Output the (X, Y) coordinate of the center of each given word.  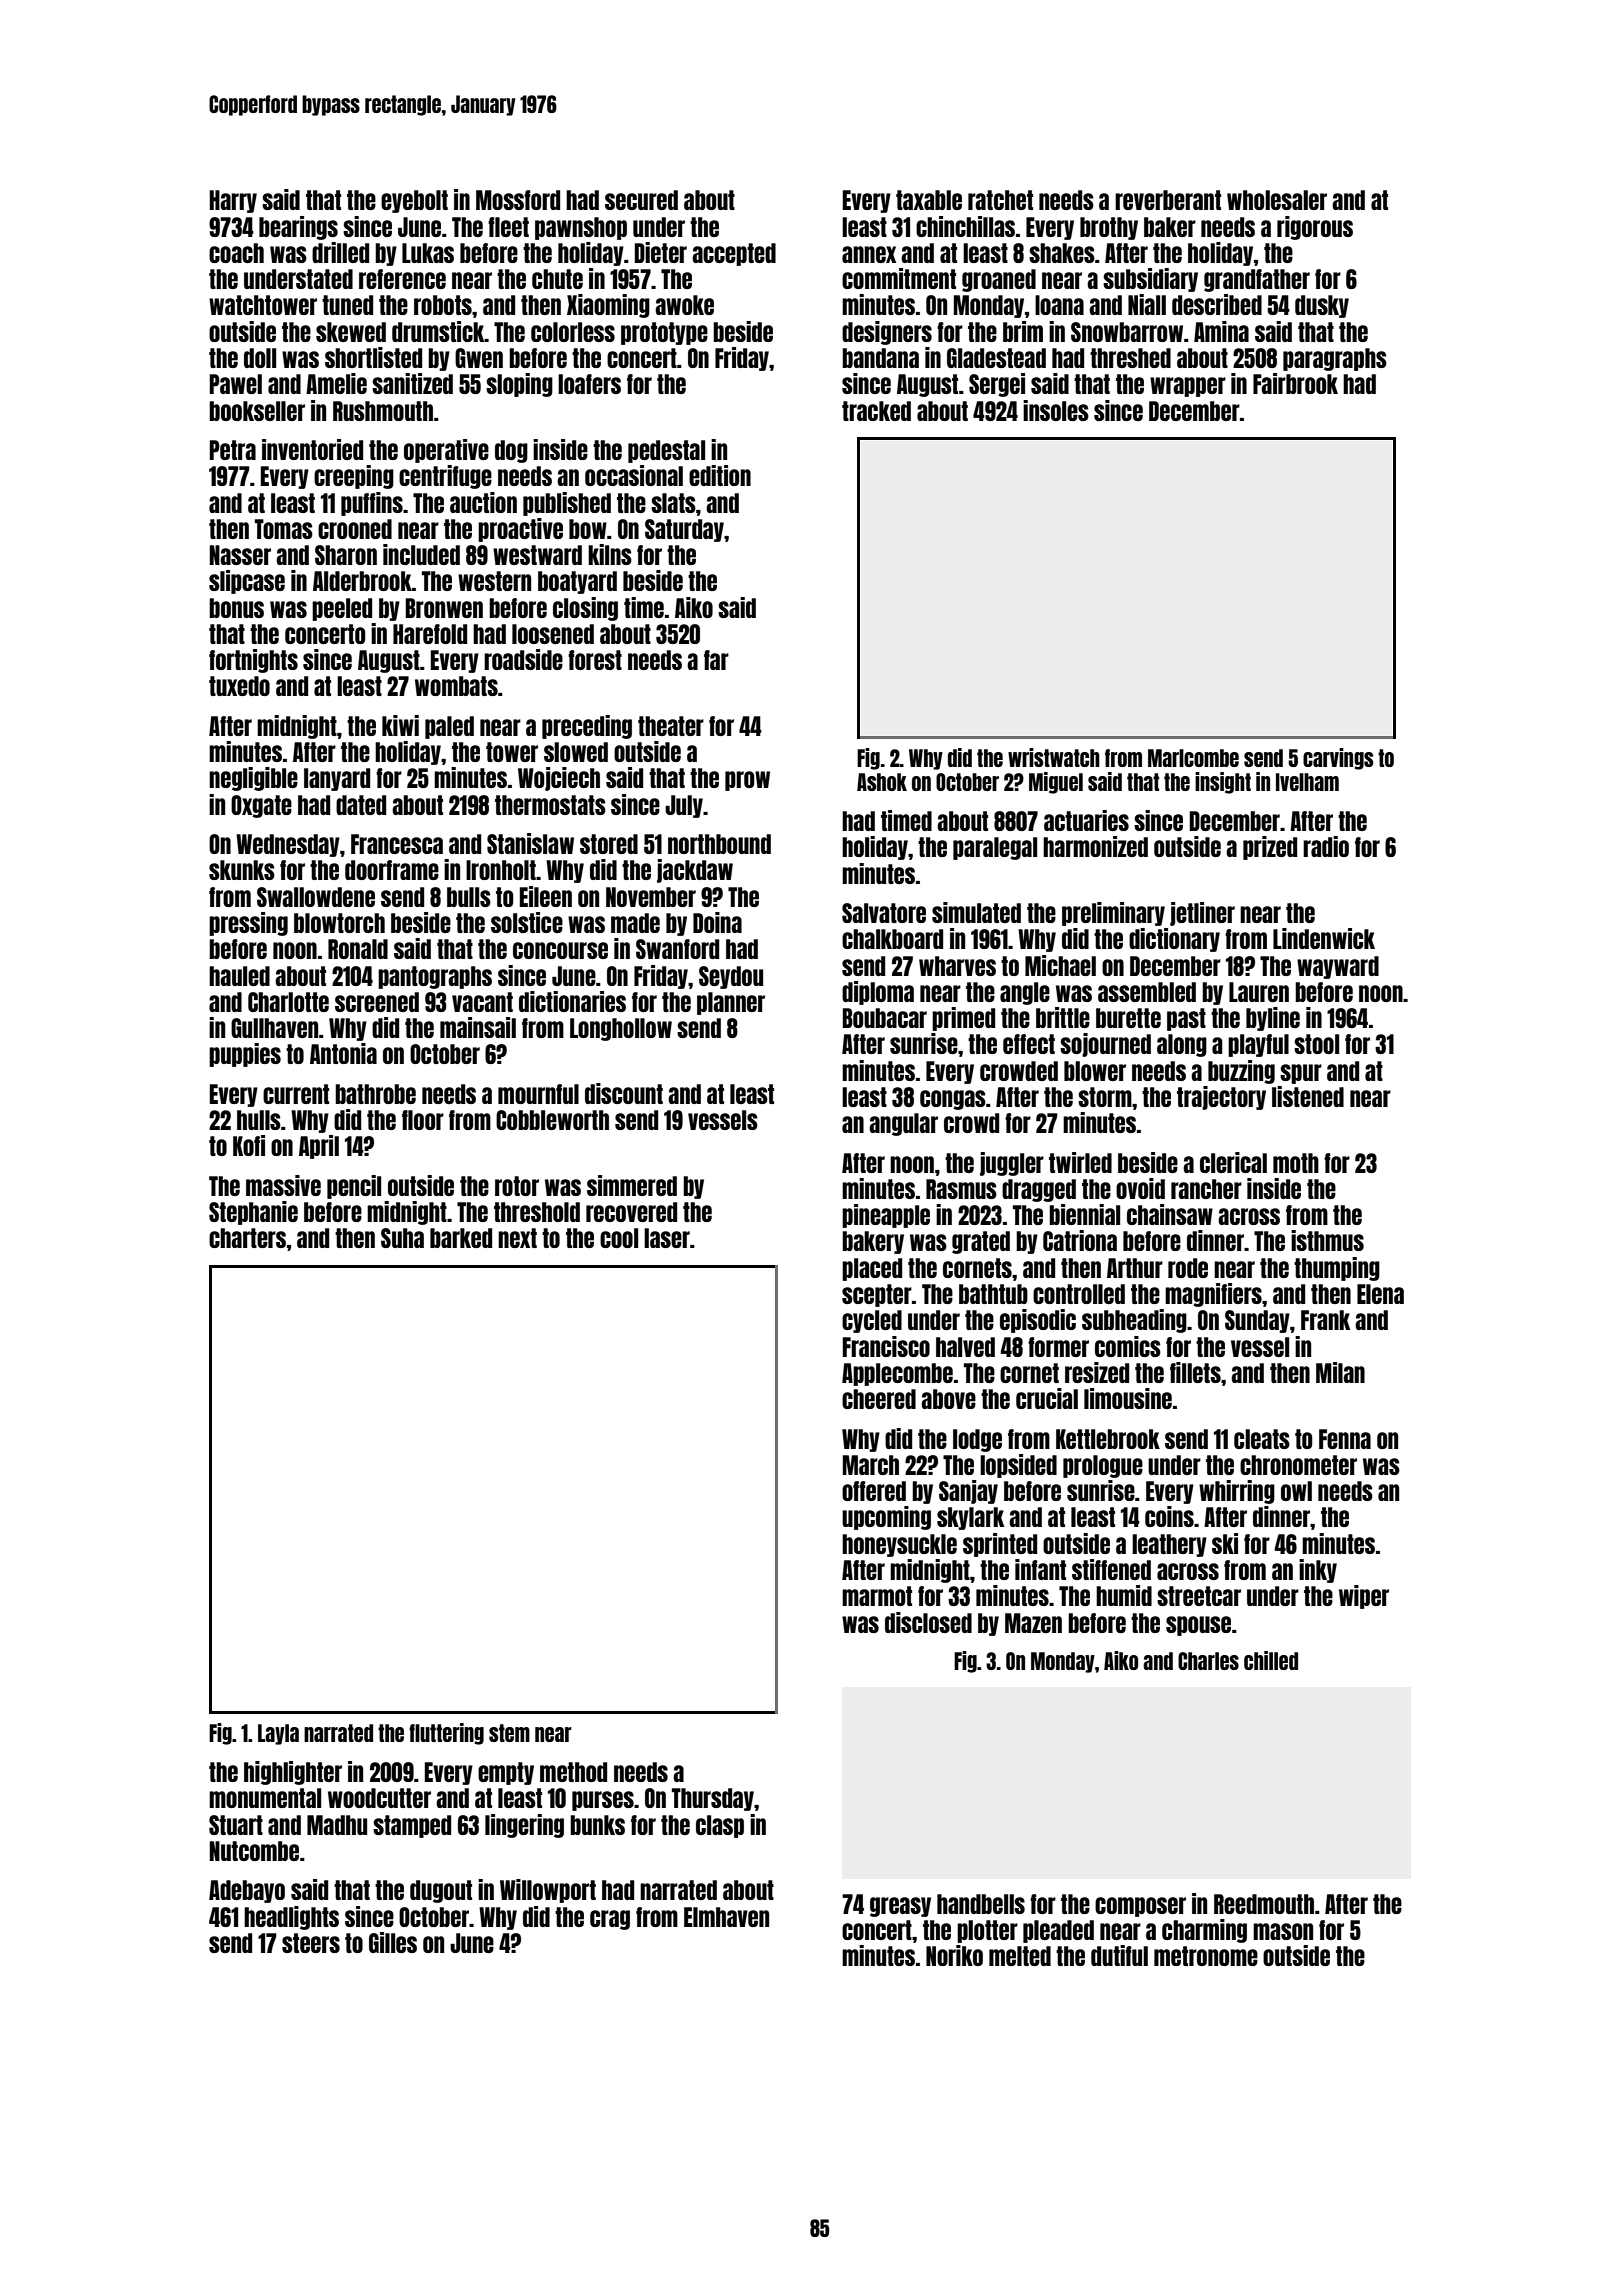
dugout (441, 1891)
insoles (1056, 410)
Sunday (1257, 1321)
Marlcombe (1193, 758)
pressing (248, 924)
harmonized (1095, 846)
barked (461, 1238)
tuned (347, 305)
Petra (233, 450)
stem (509, 1733)
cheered (879, 1399)
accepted (734, 254)
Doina (717, 922)
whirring (1237, 1492)
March (871, 1465)
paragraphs (1335, 359)
